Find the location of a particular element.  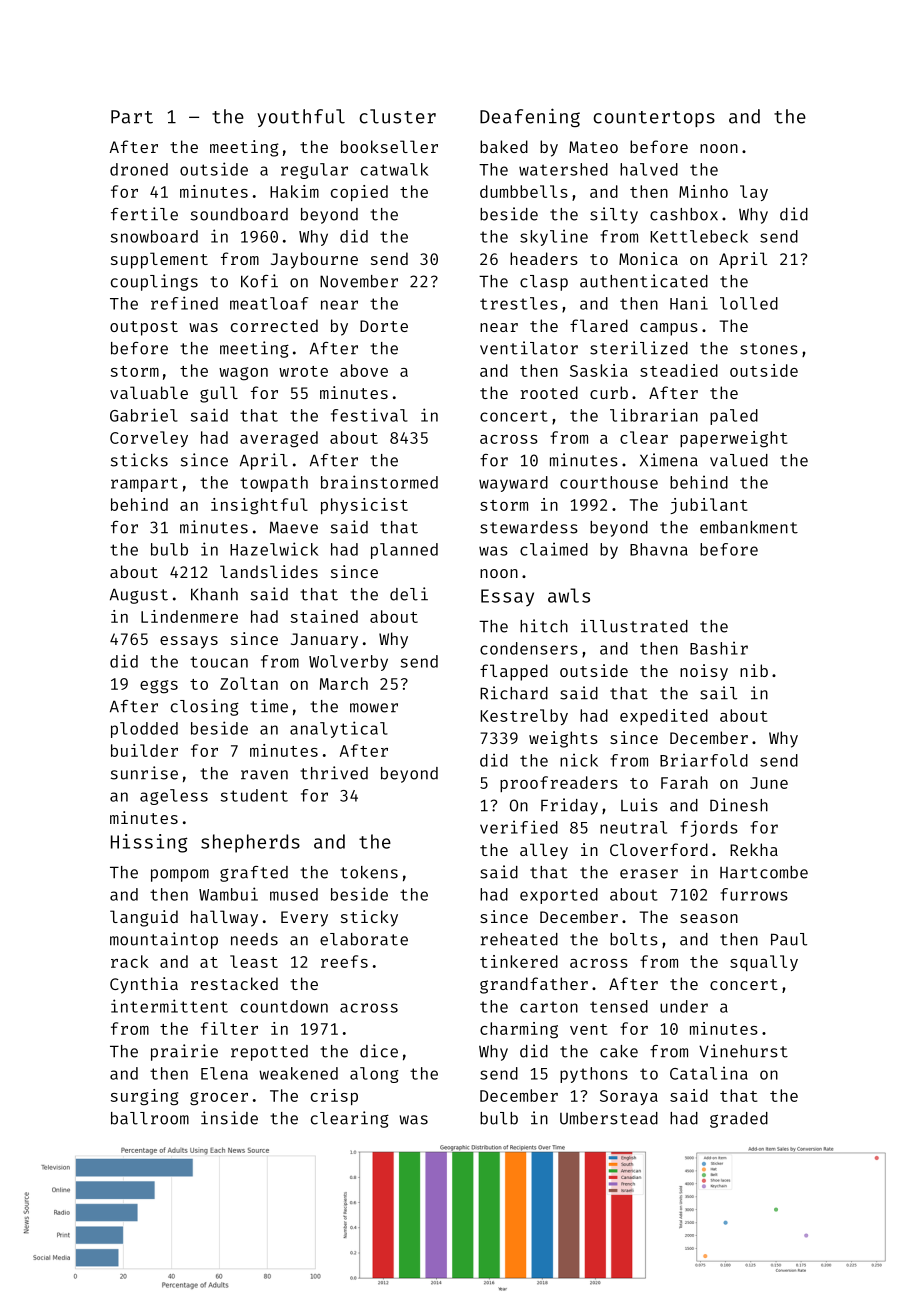

Kofi is located at coordinates (259, 281).
